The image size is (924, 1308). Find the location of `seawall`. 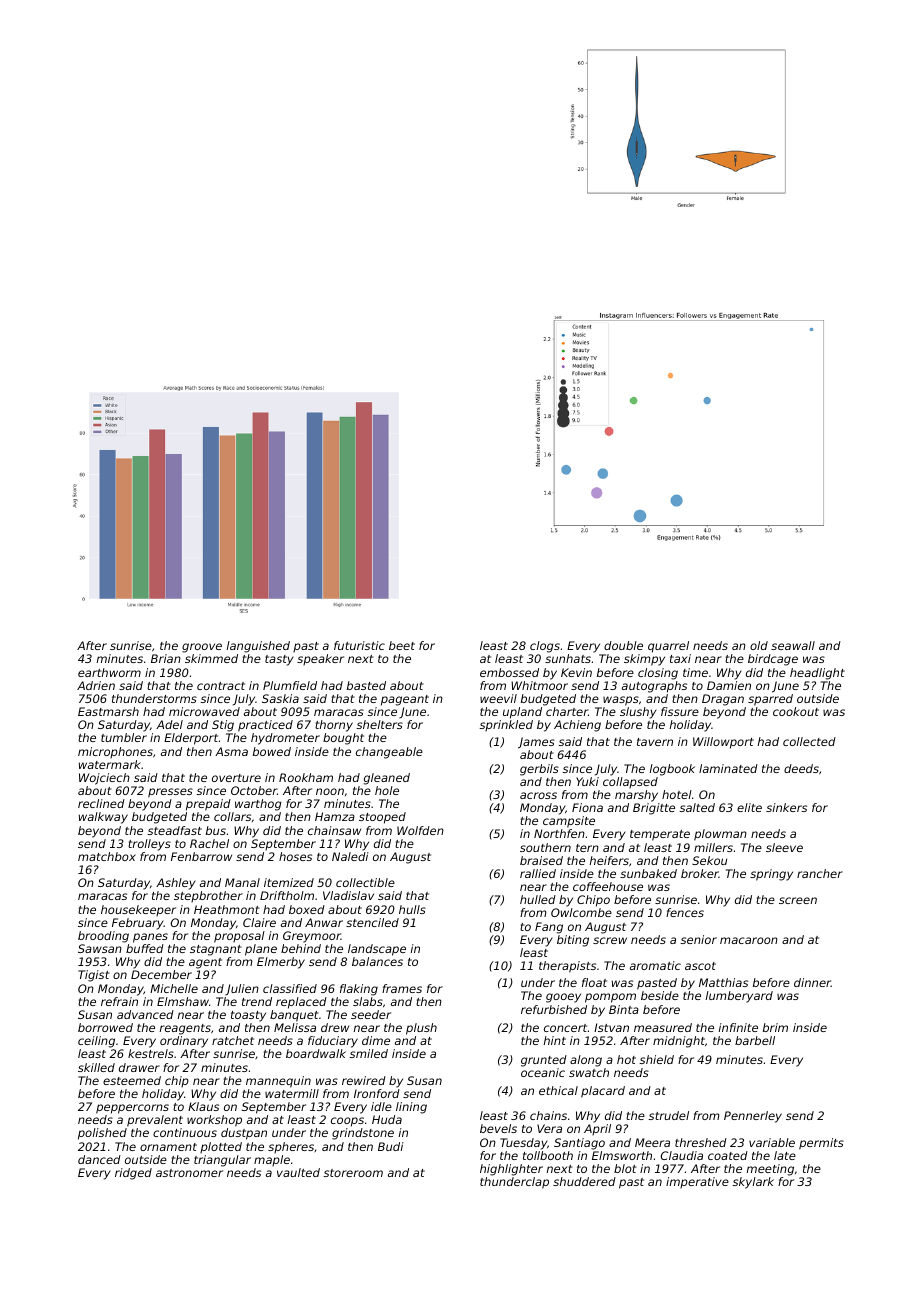

seawall is located at coordinates (793, 645).
